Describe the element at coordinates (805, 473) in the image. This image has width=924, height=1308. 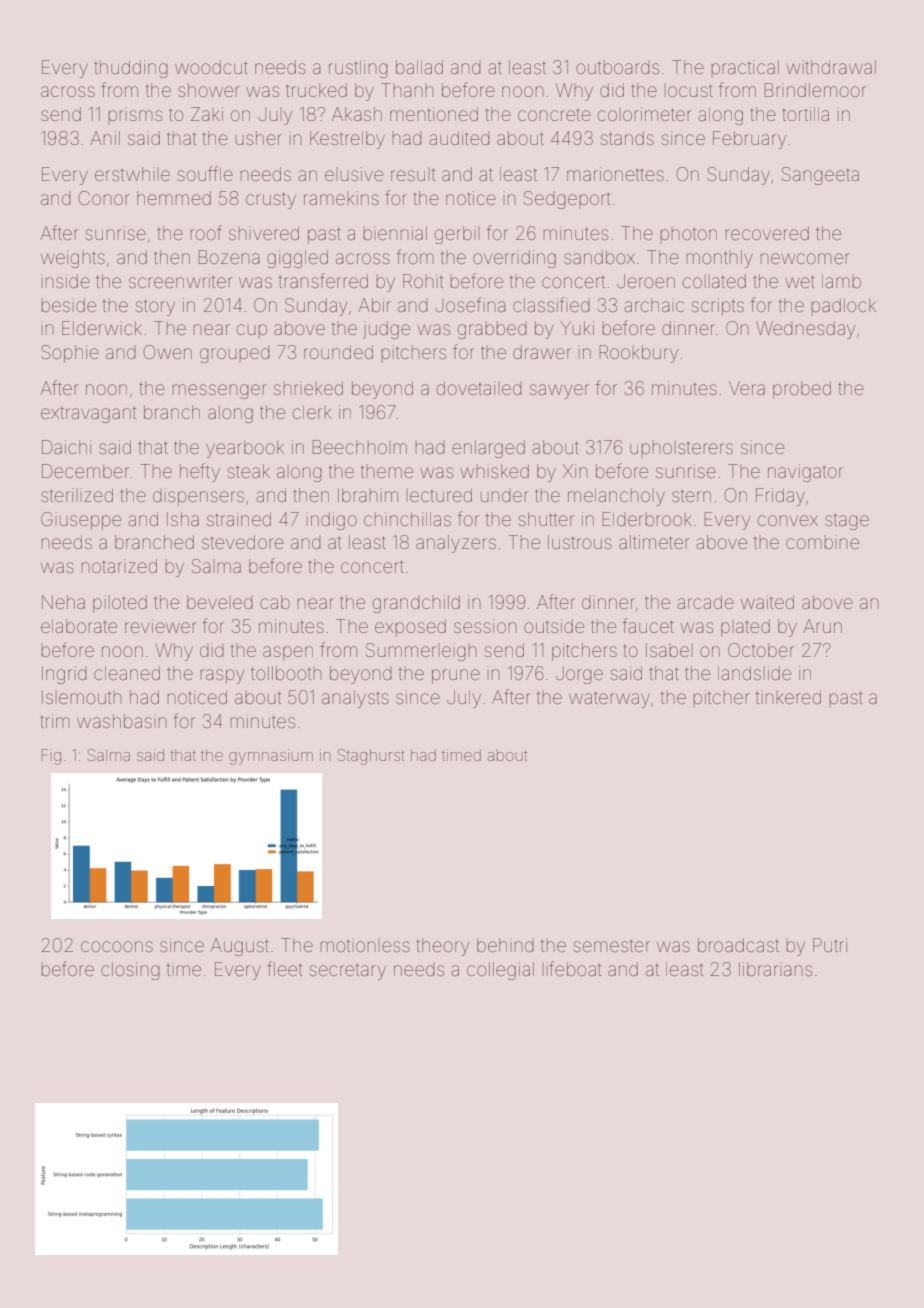
I see `navigator` at that location.
